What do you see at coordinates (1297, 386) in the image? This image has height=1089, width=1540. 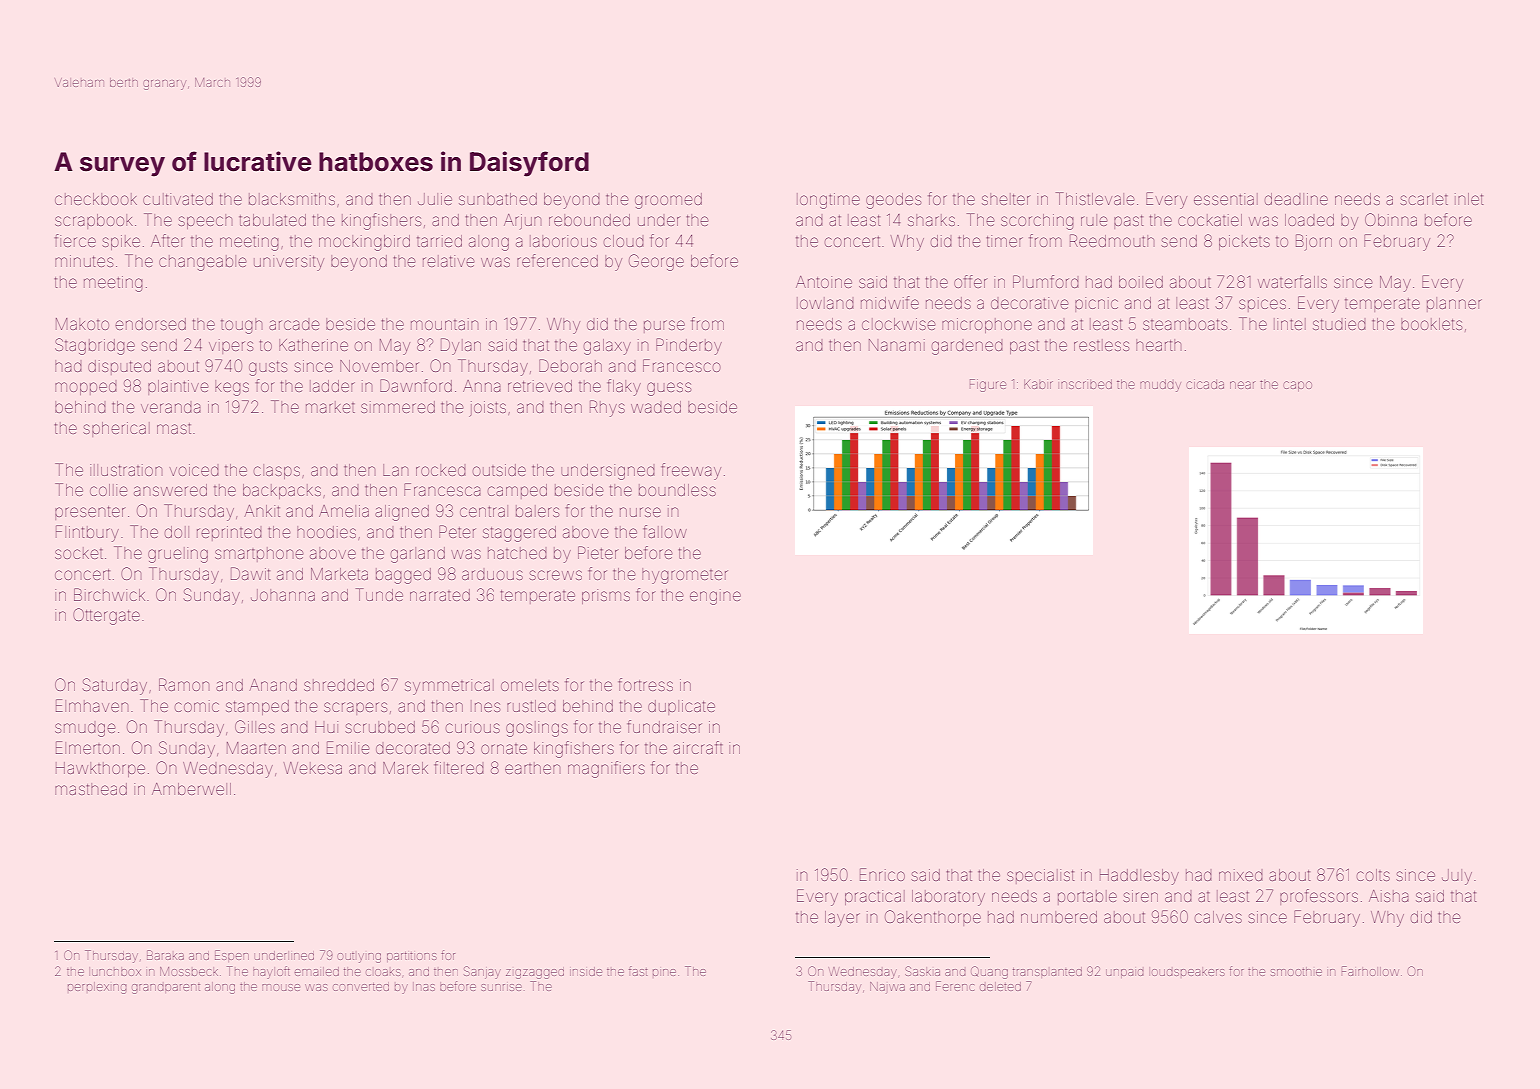 I see `capo` at bounding box center [1297, 386].
